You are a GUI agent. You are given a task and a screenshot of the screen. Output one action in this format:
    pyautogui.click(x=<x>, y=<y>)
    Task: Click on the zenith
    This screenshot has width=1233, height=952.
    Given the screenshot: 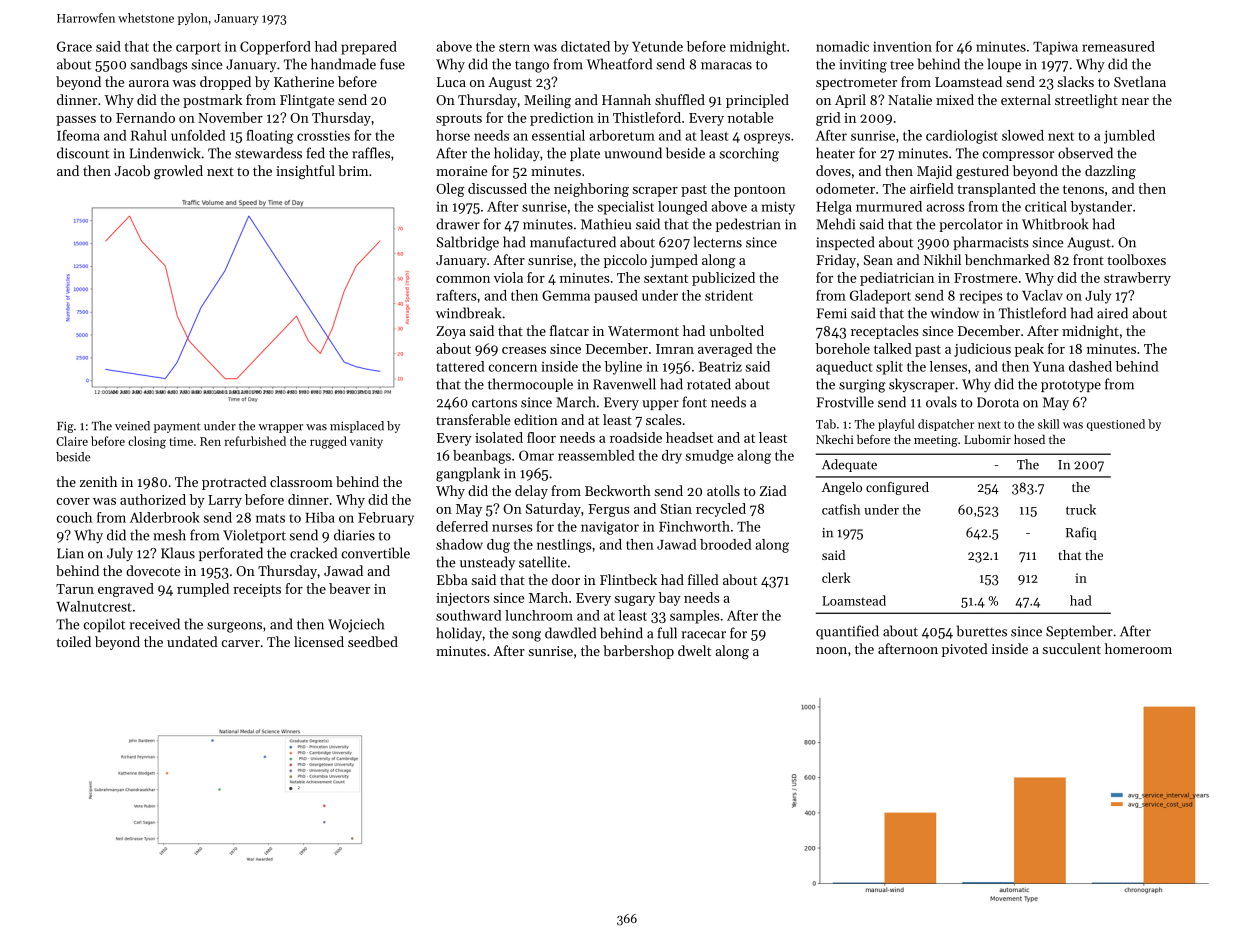 What is the action you would take?
    pyautogui.click(x=98, y=481)
